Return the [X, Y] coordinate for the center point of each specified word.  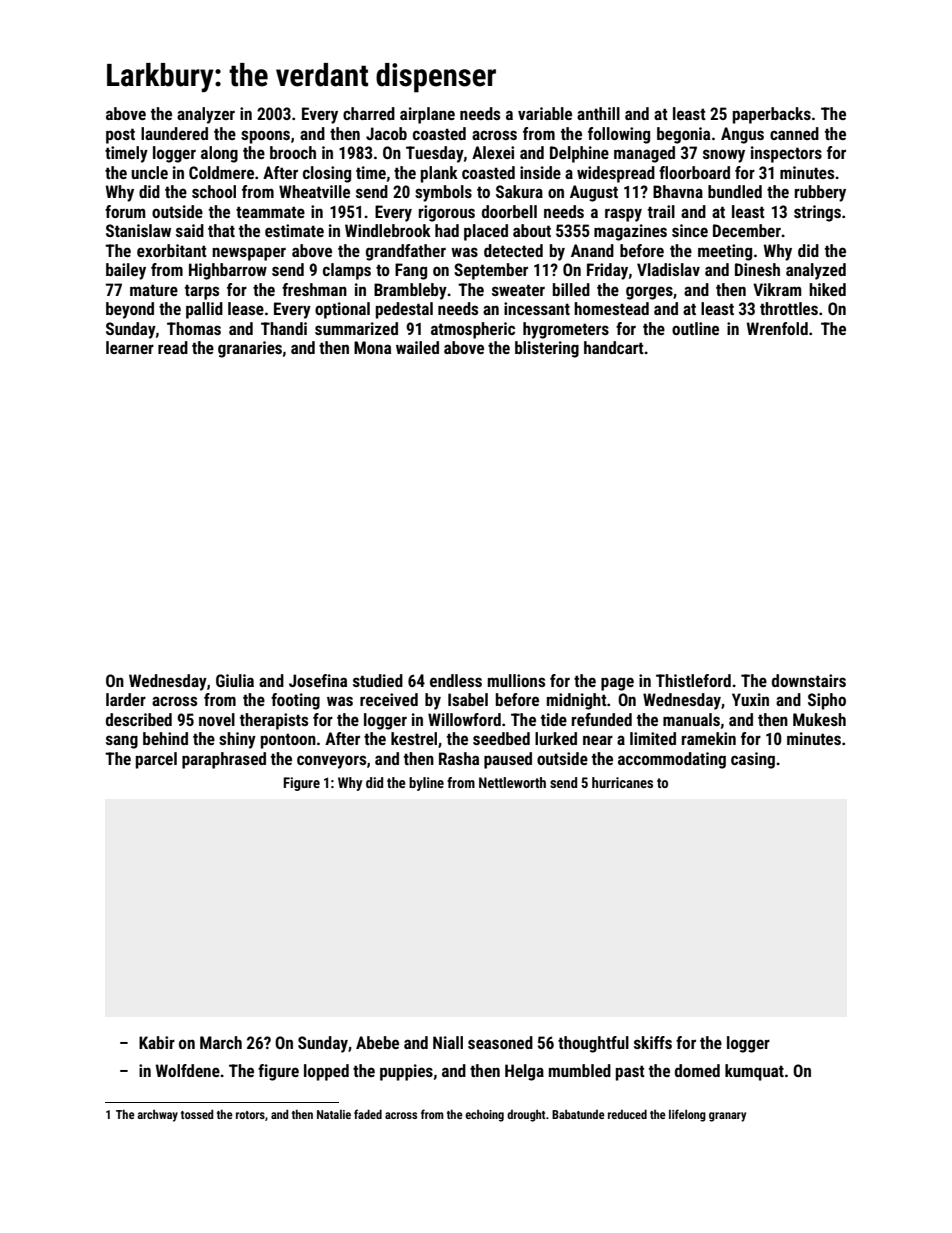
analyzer [206, 115]
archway [157, 1116]
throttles [789, 308]
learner [130, 347]
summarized [356, 328]
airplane [427, 115]
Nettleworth [512, 782]
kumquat [754, 1072]
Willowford [464, 719]
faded [368, 1114]
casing [753, 760]
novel [217, 719]
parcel [156, 760]
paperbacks [772, 115]
